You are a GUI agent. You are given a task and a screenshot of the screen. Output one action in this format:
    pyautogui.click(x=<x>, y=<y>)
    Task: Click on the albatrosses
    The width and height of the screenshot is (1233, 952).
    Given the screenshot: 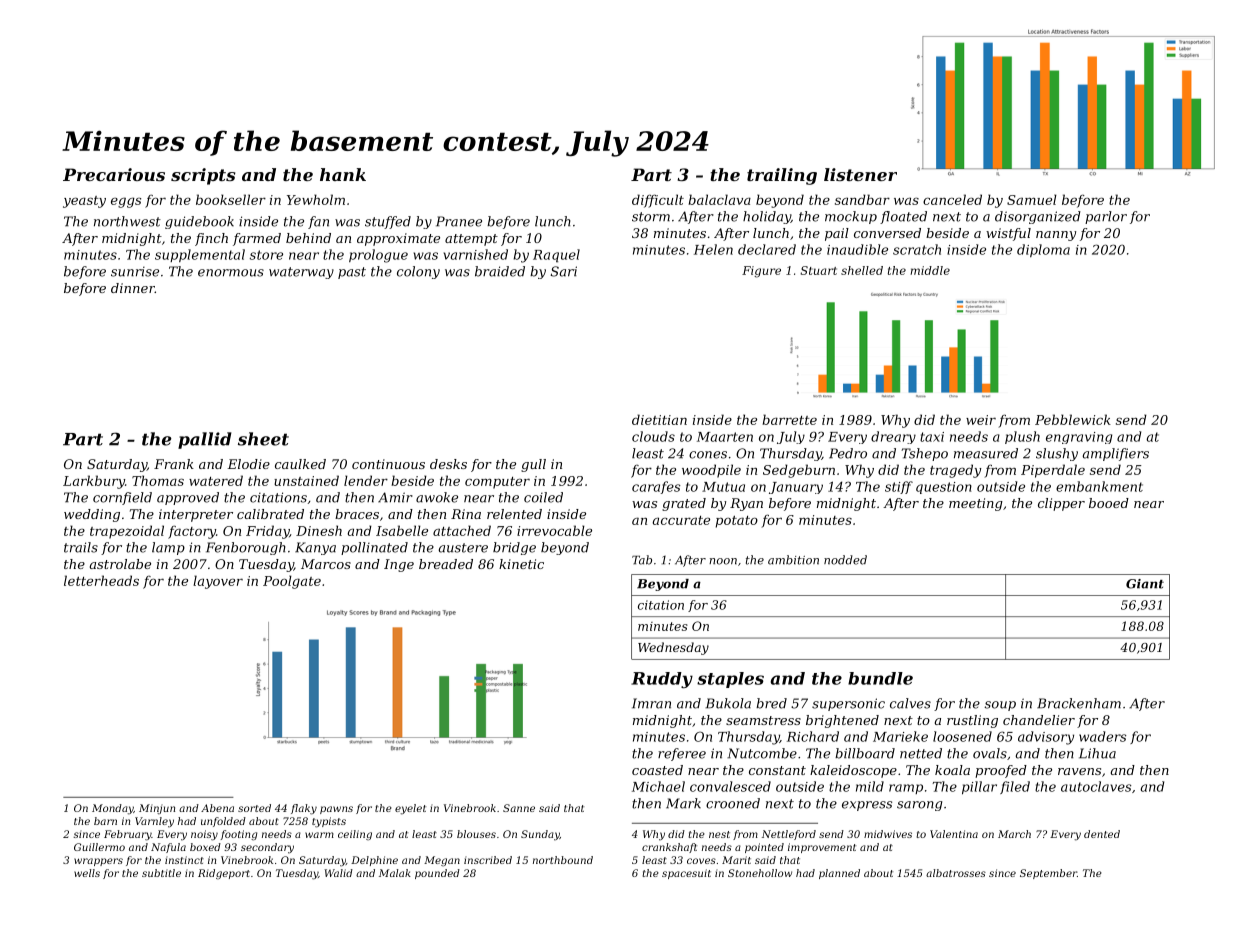 What is the action you would take?
    pyautogui.click(x=956, y=873)
